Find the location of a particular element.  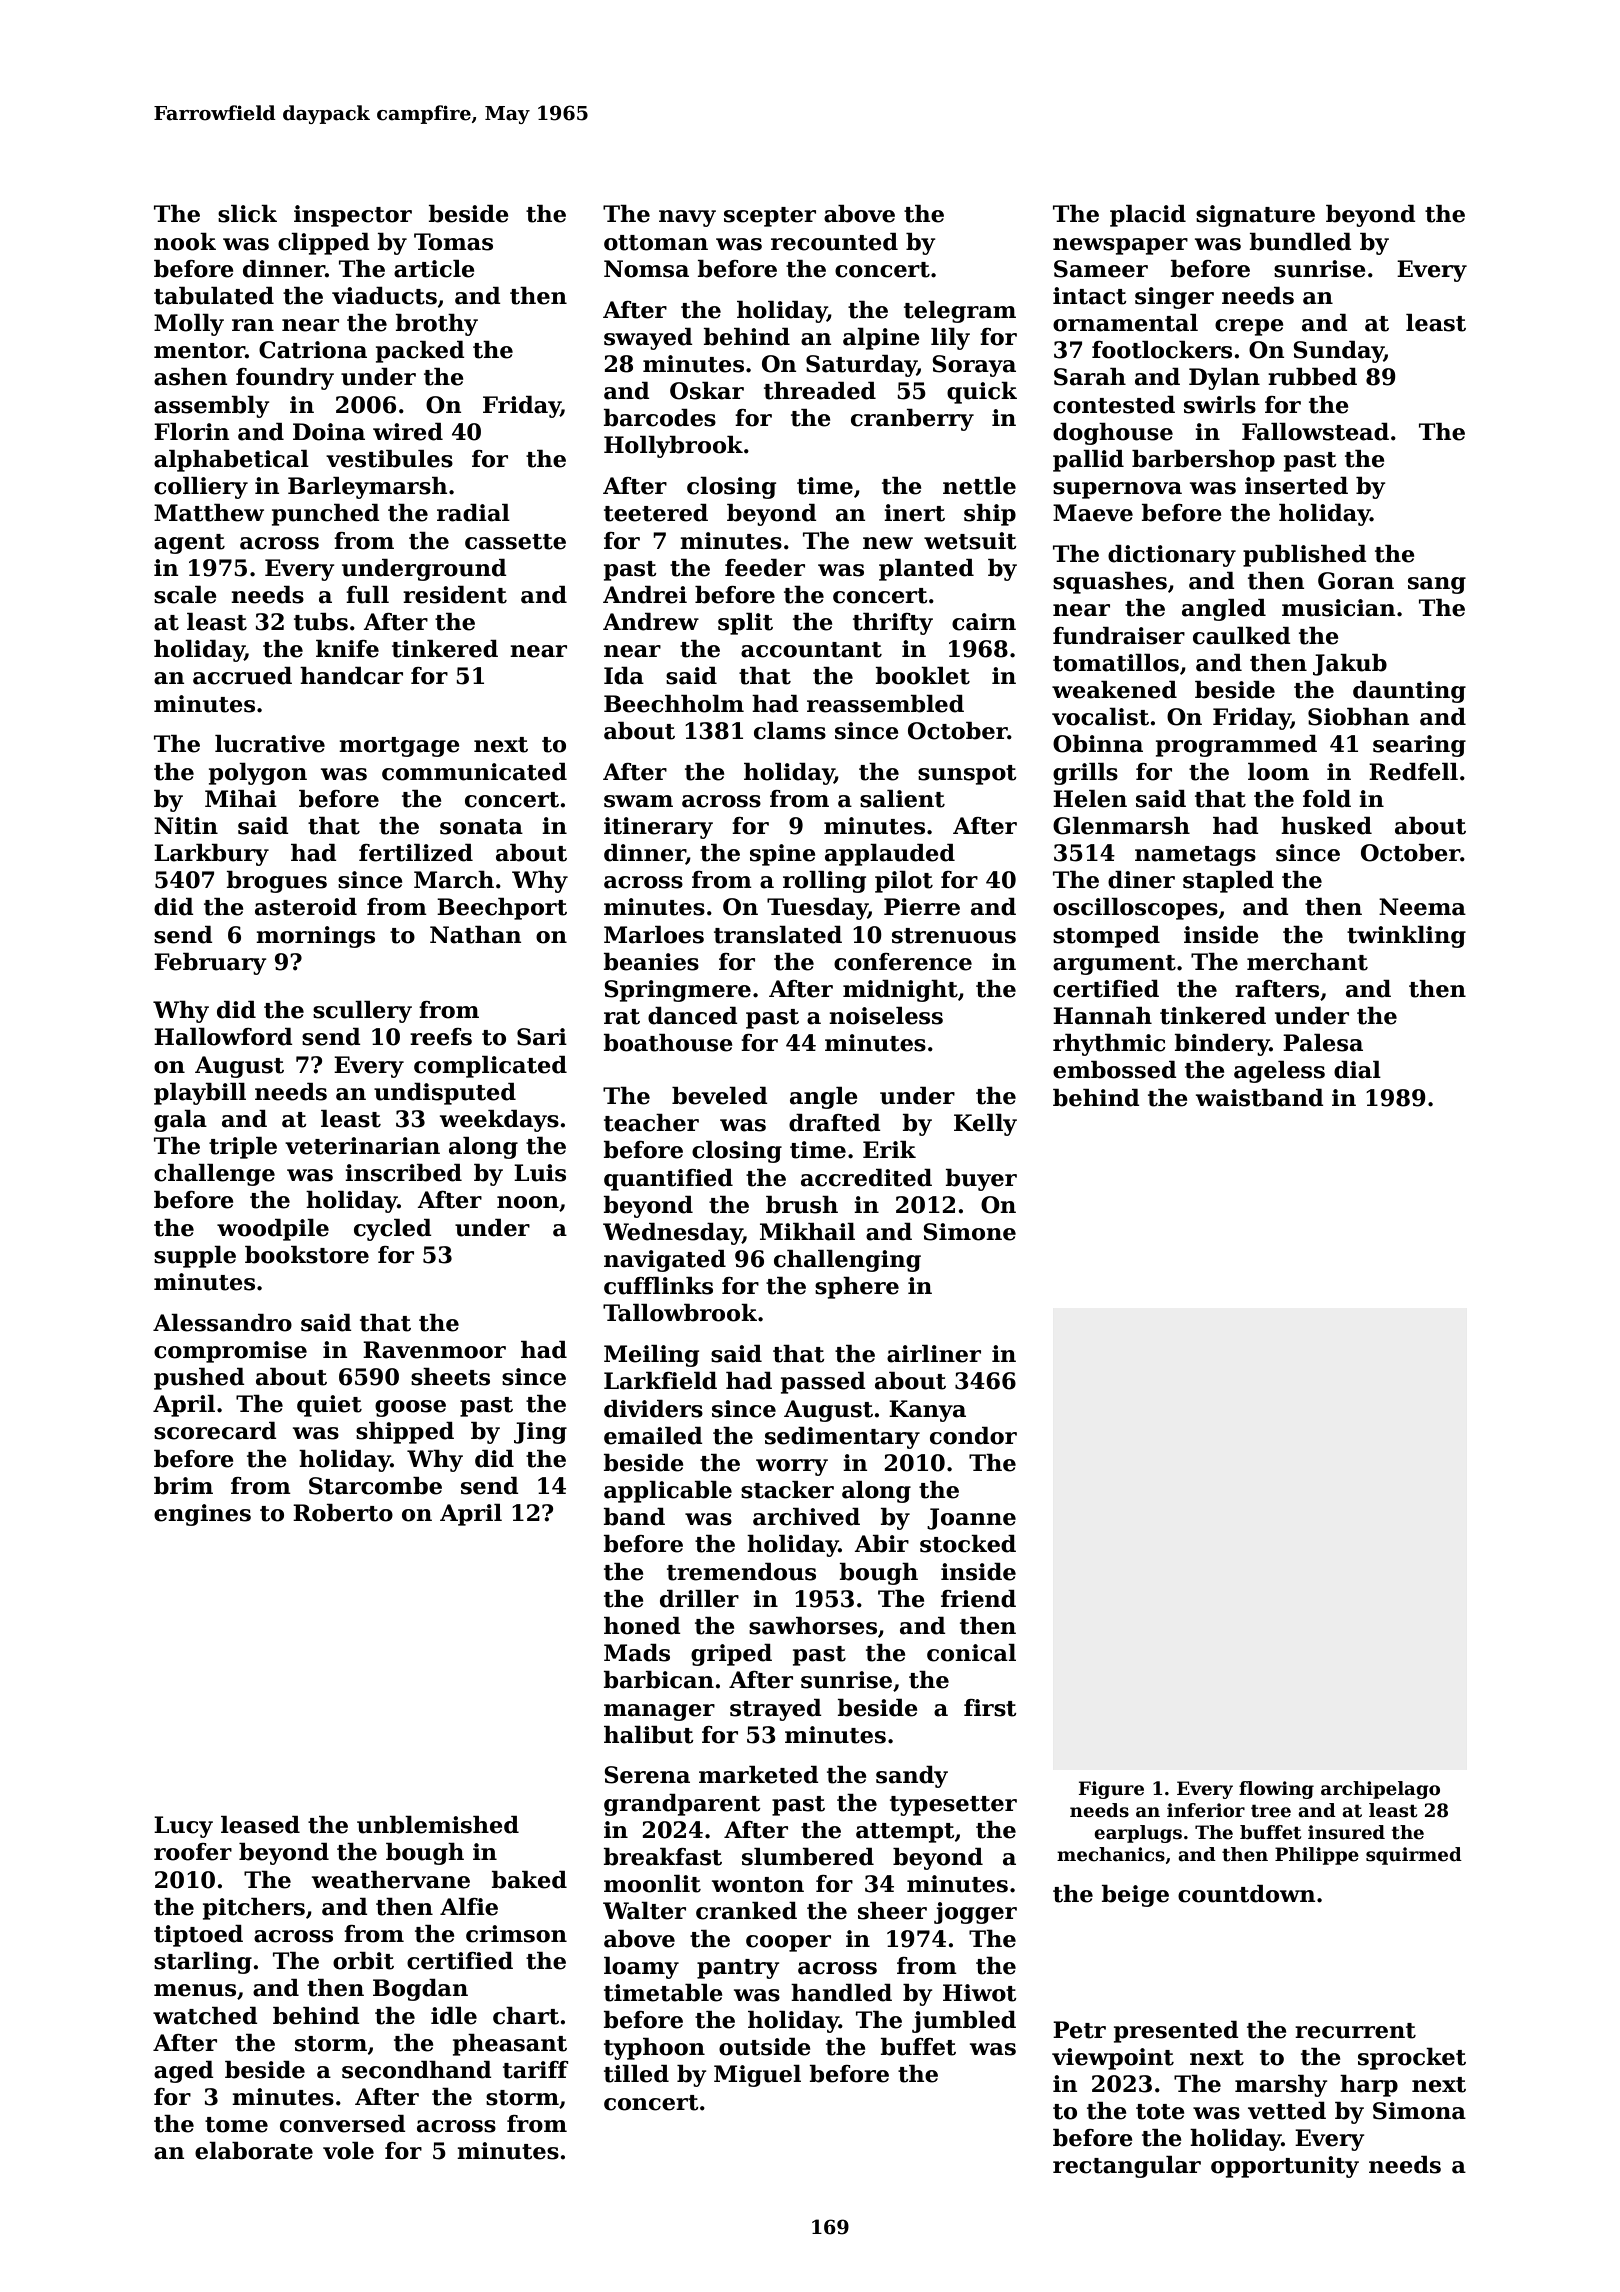

swayed is located at coordinates (648, 339).
